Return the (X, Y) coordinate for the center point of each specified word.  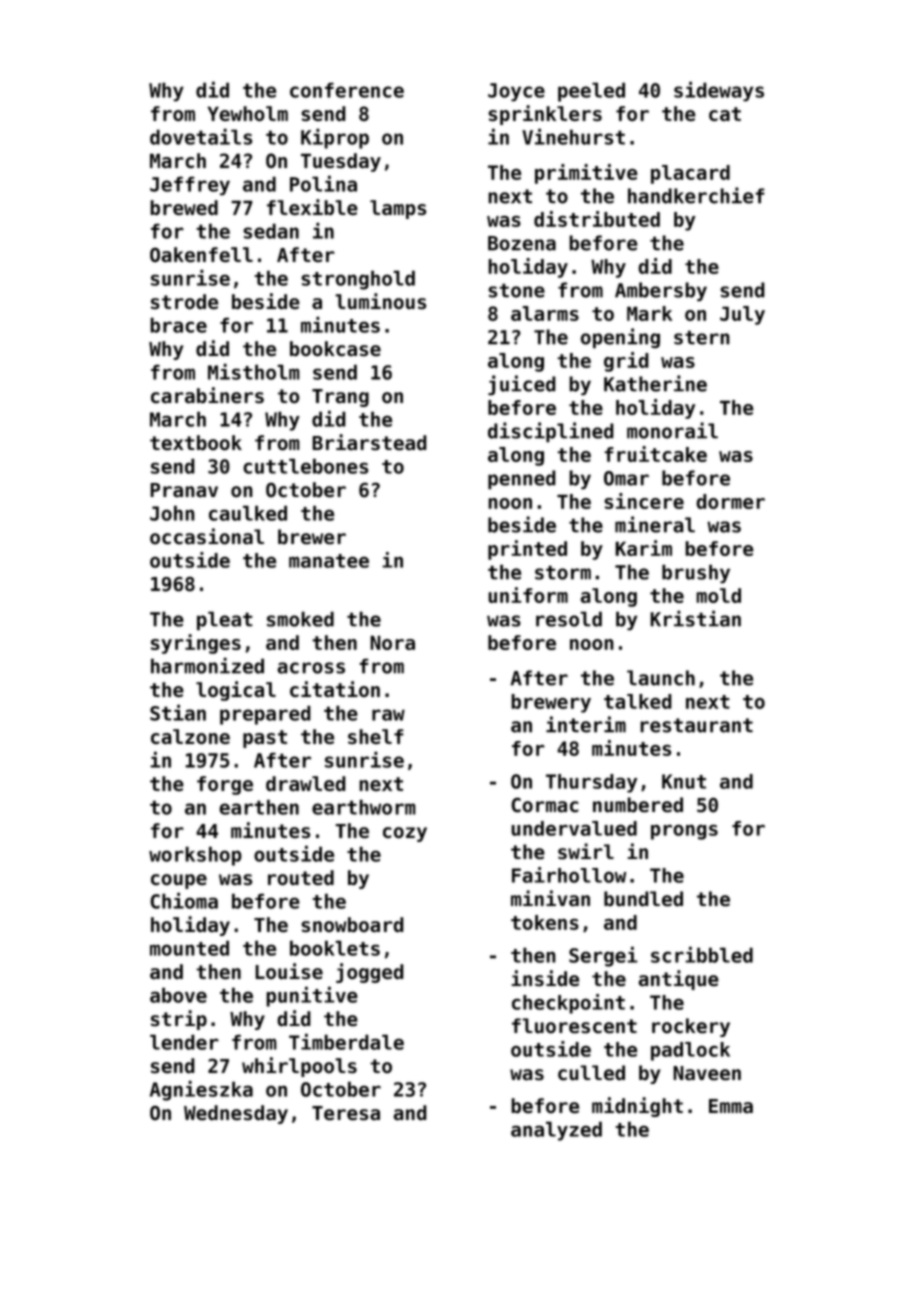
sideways (719, 91)
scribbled (702, 954)
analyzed (556, 1131)
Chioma (184, 900)
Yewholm (247, 114)
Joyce (516, 92)
